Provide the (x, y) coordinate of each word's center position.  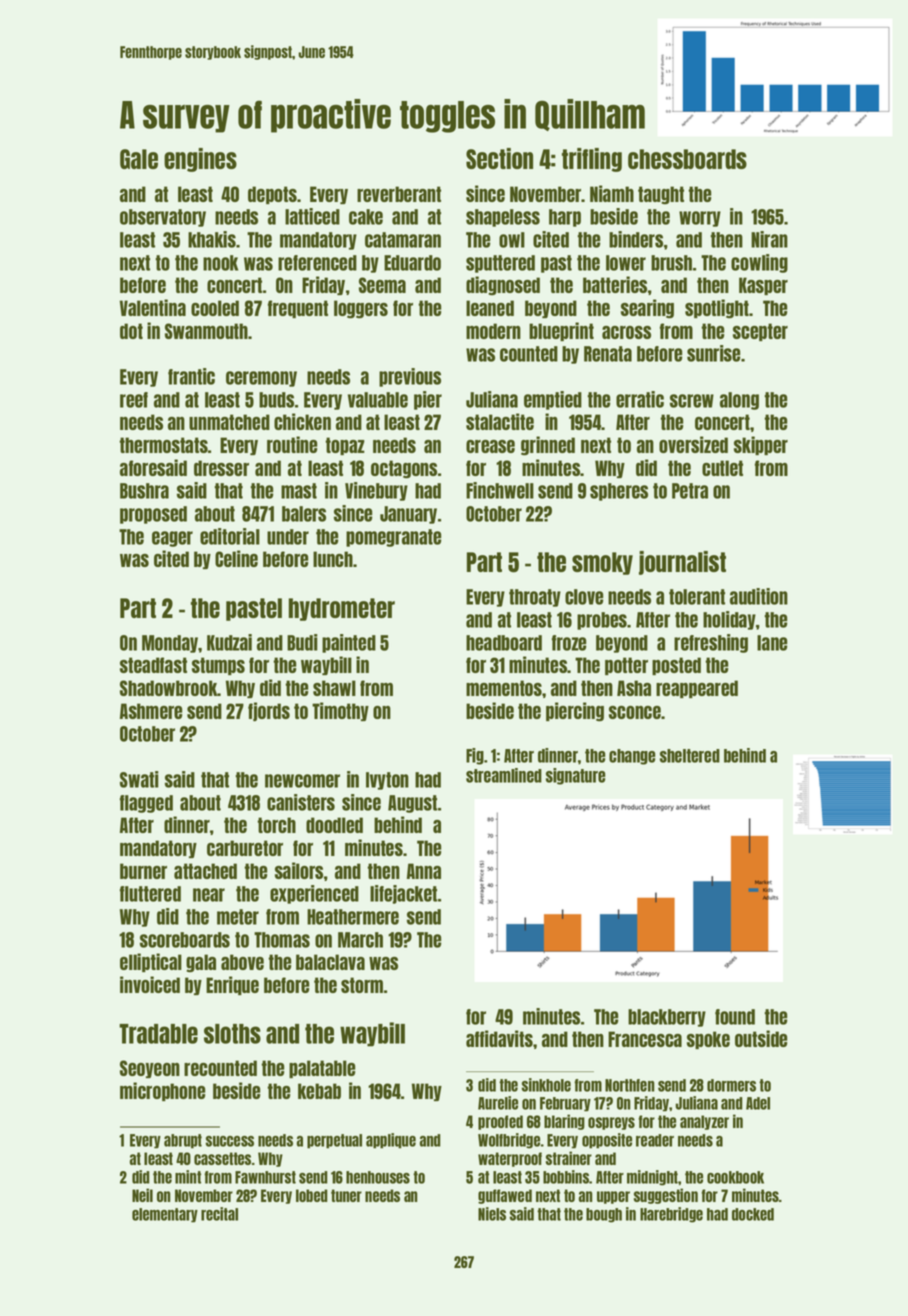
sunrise (713, 353)
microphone (162, 1091)
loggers (361, 309)
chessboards (687, 159)
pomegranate (393, 538)
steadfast (153, 665)
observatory (163, 218)
